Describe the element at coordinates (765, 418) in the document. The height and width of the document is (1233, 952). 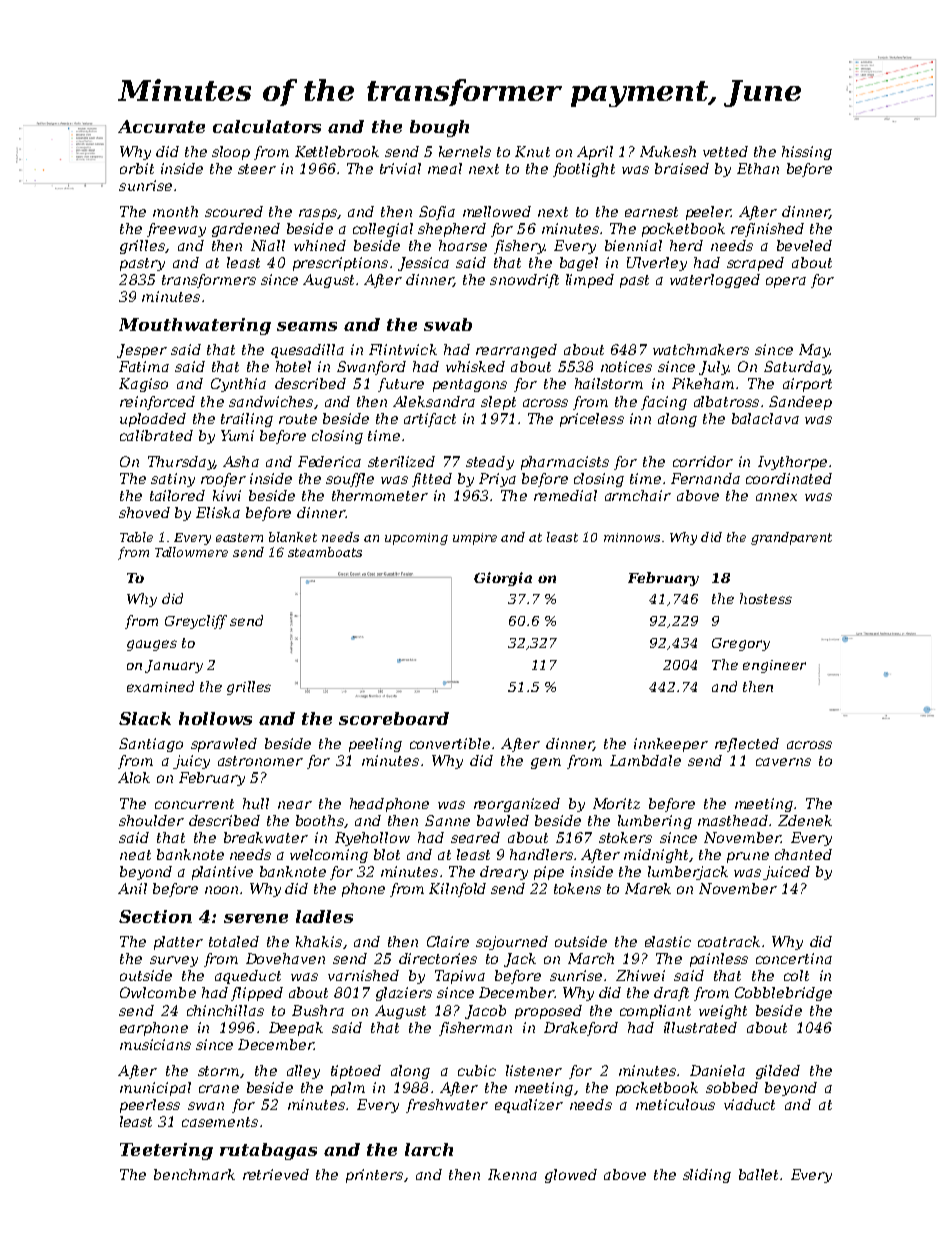
I see `balaclava` at that location.
